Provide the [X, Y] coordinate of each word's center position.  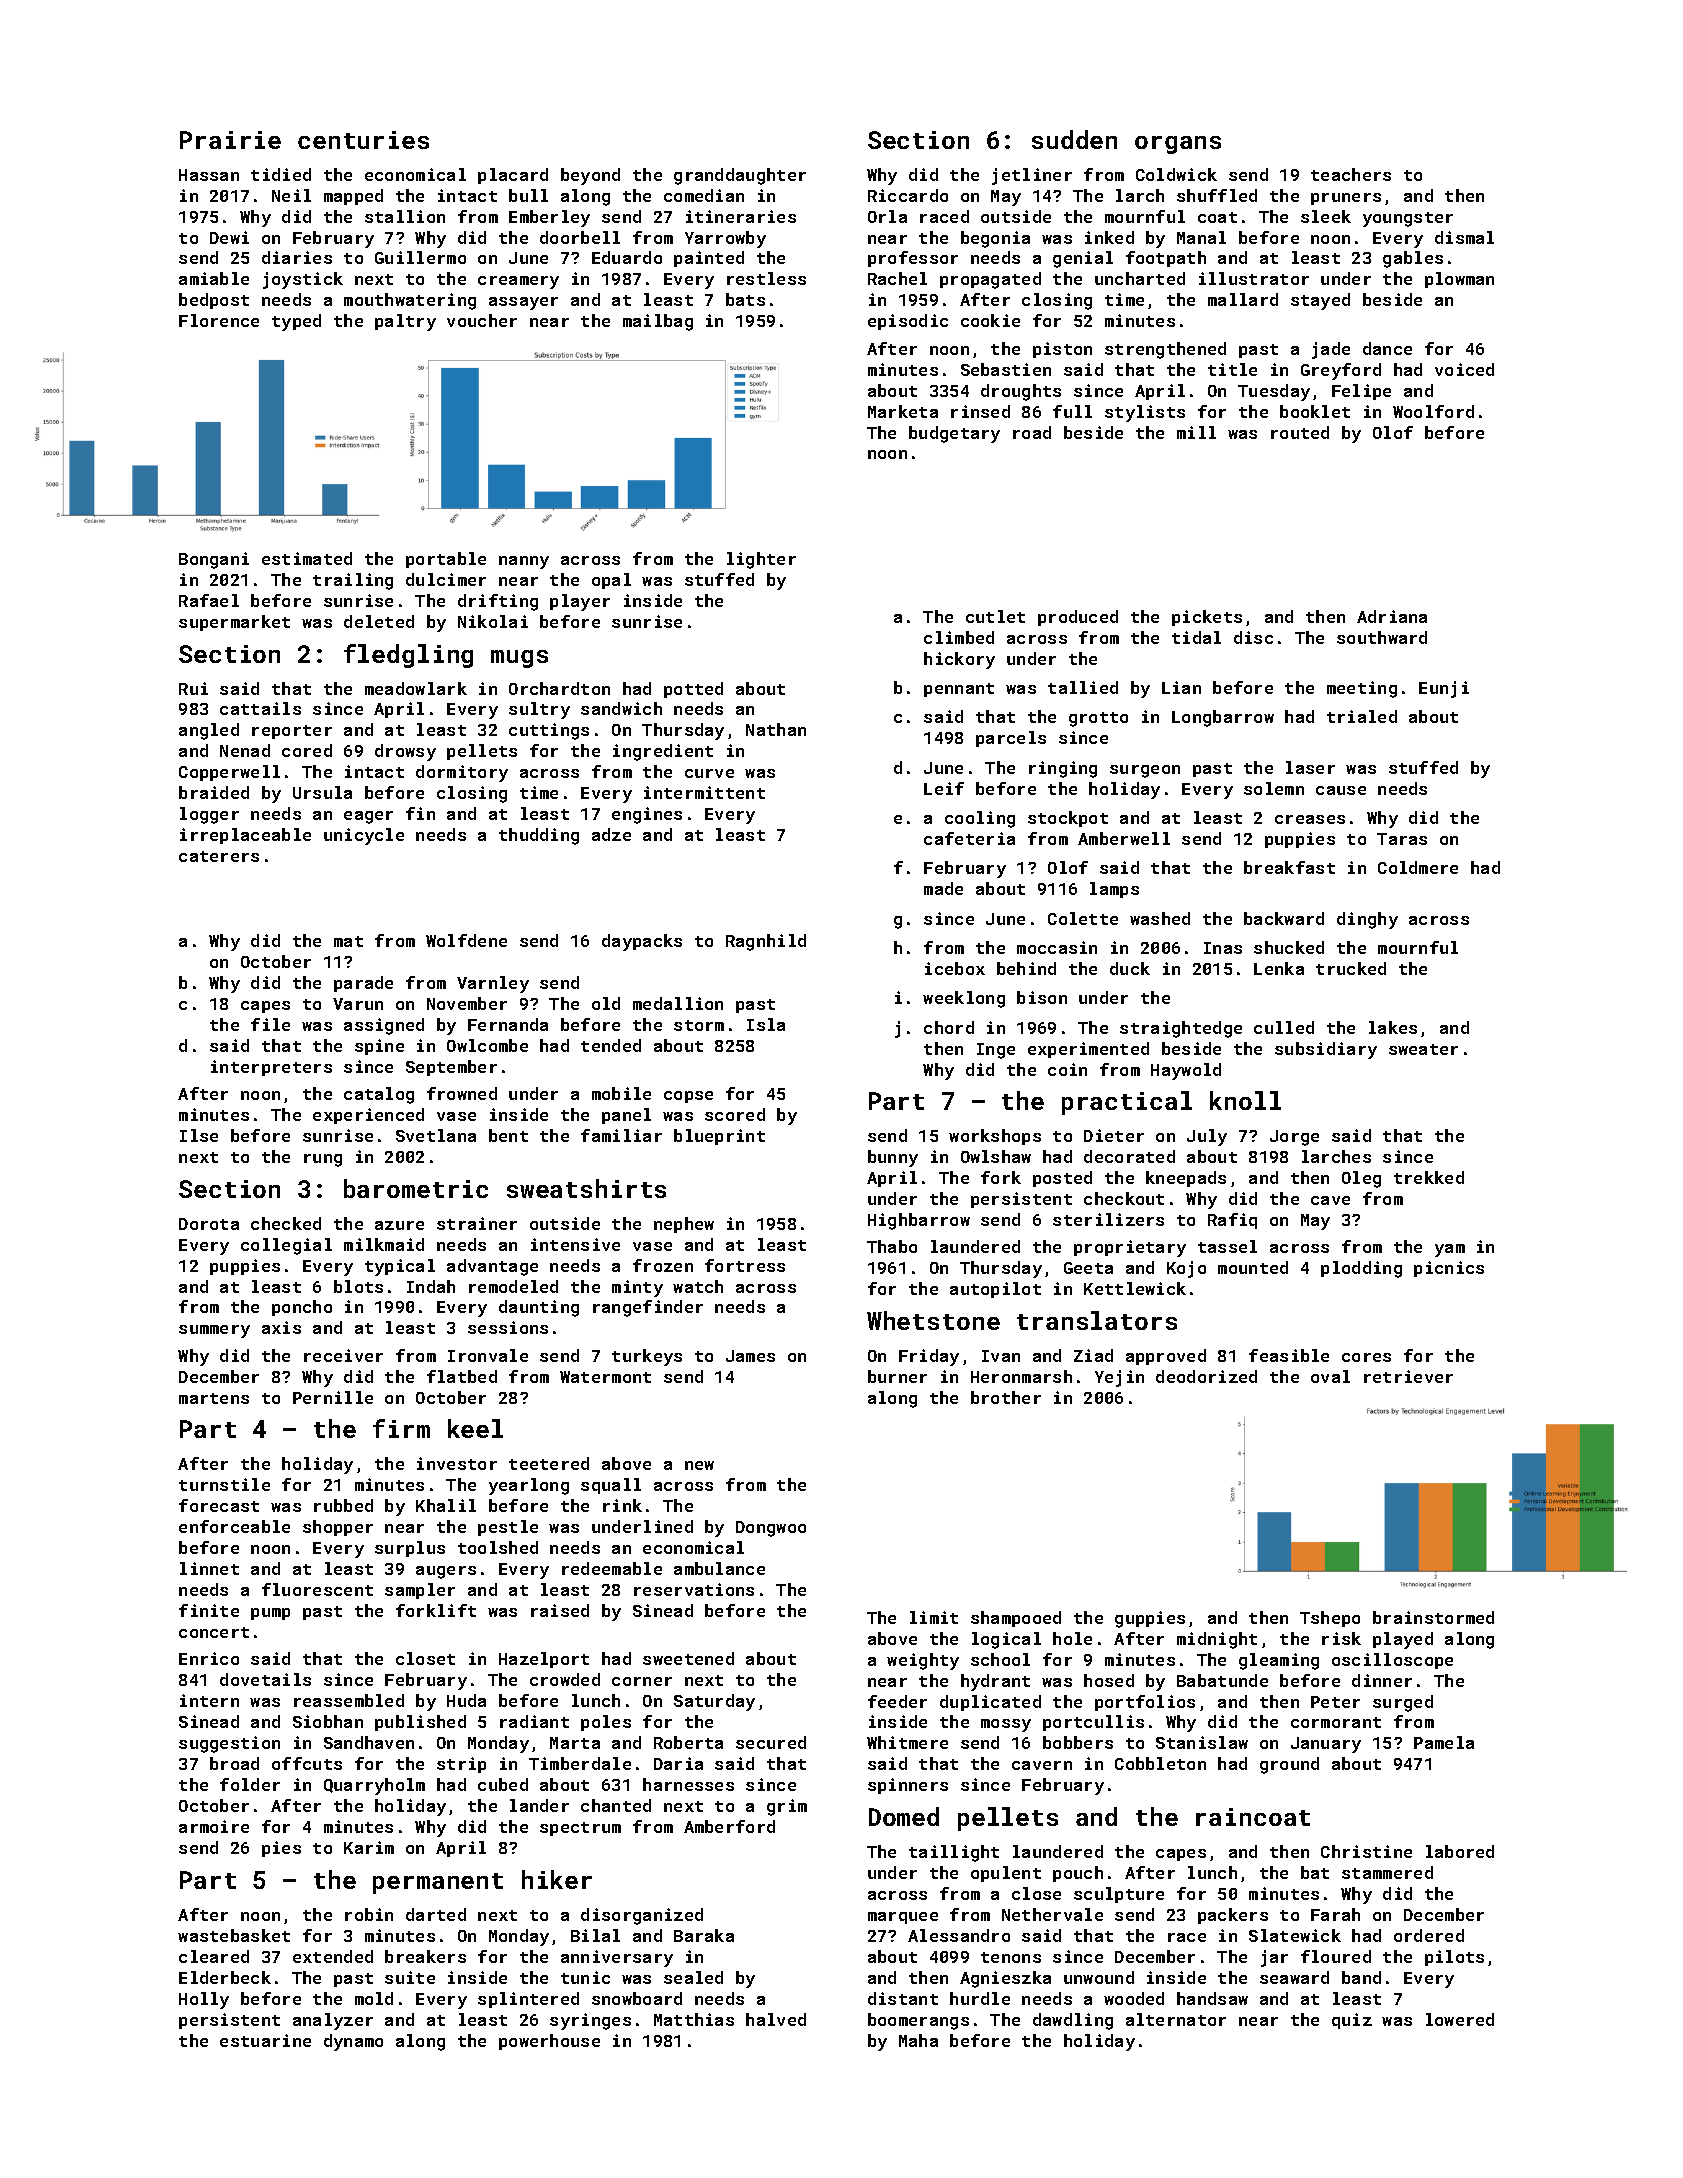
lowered [1460, 2019]
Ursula [322, 792]
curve [709, 773]
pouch [1078, 1874]
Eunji [1444, 689]
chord [949, 1027]
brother [1006, 1397]
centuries [363, 140]
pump [270, 1614]
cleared [214, 1956]
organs [1178, 145]
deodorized [1206, 1376]
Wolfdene [466, 940]
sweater [1423, 1049]
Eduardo [627, 257]
